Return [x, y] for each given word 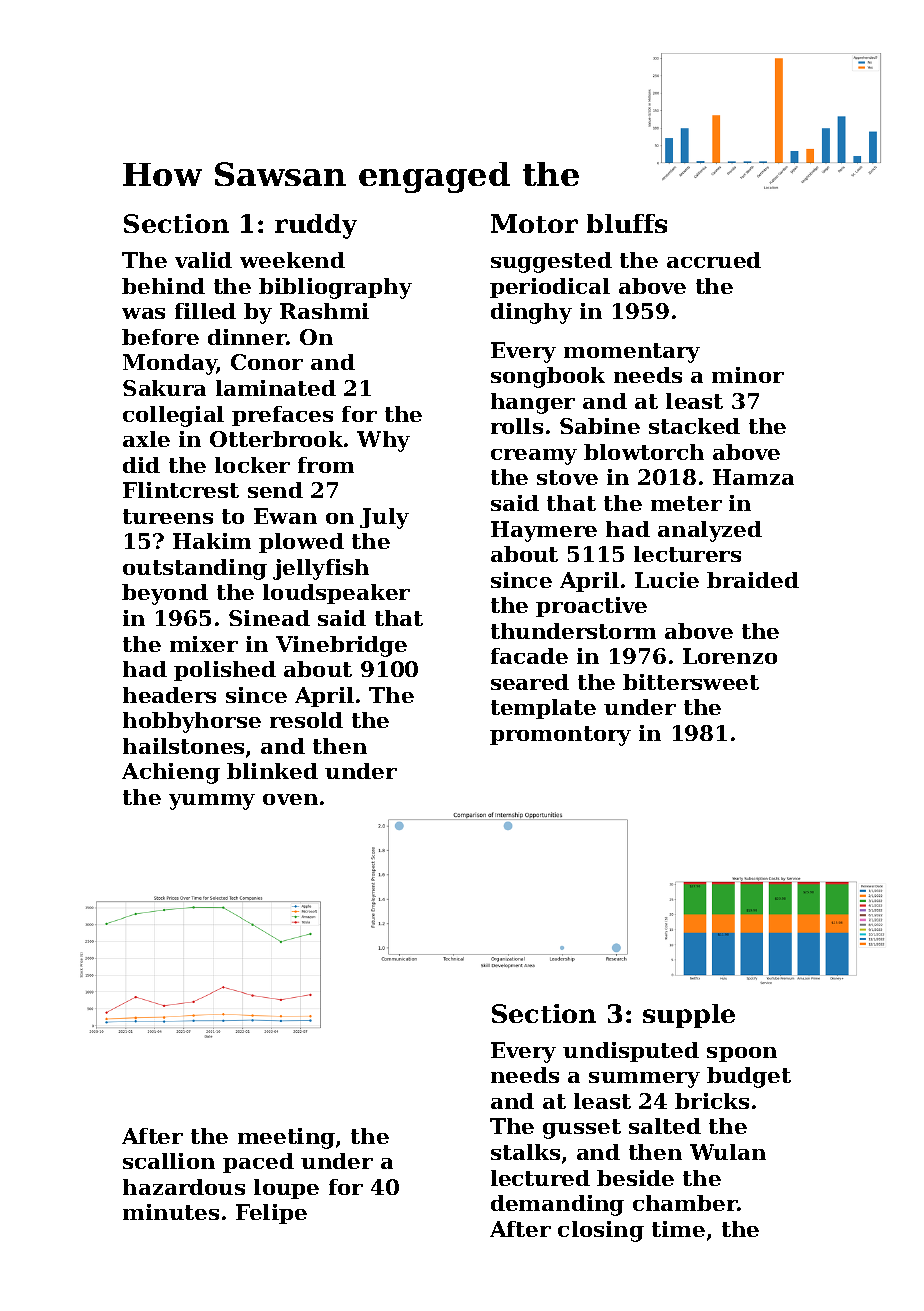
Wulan [728, 1152]
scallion [169, 1161]
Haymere [544, 531]
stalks [525, 1152]
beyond [165, 594]
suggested [551, 262]
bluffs [627, 223]
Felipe [271, 1214]
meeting [286, 1138]
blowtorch [644, 452]
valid [203, 260]
